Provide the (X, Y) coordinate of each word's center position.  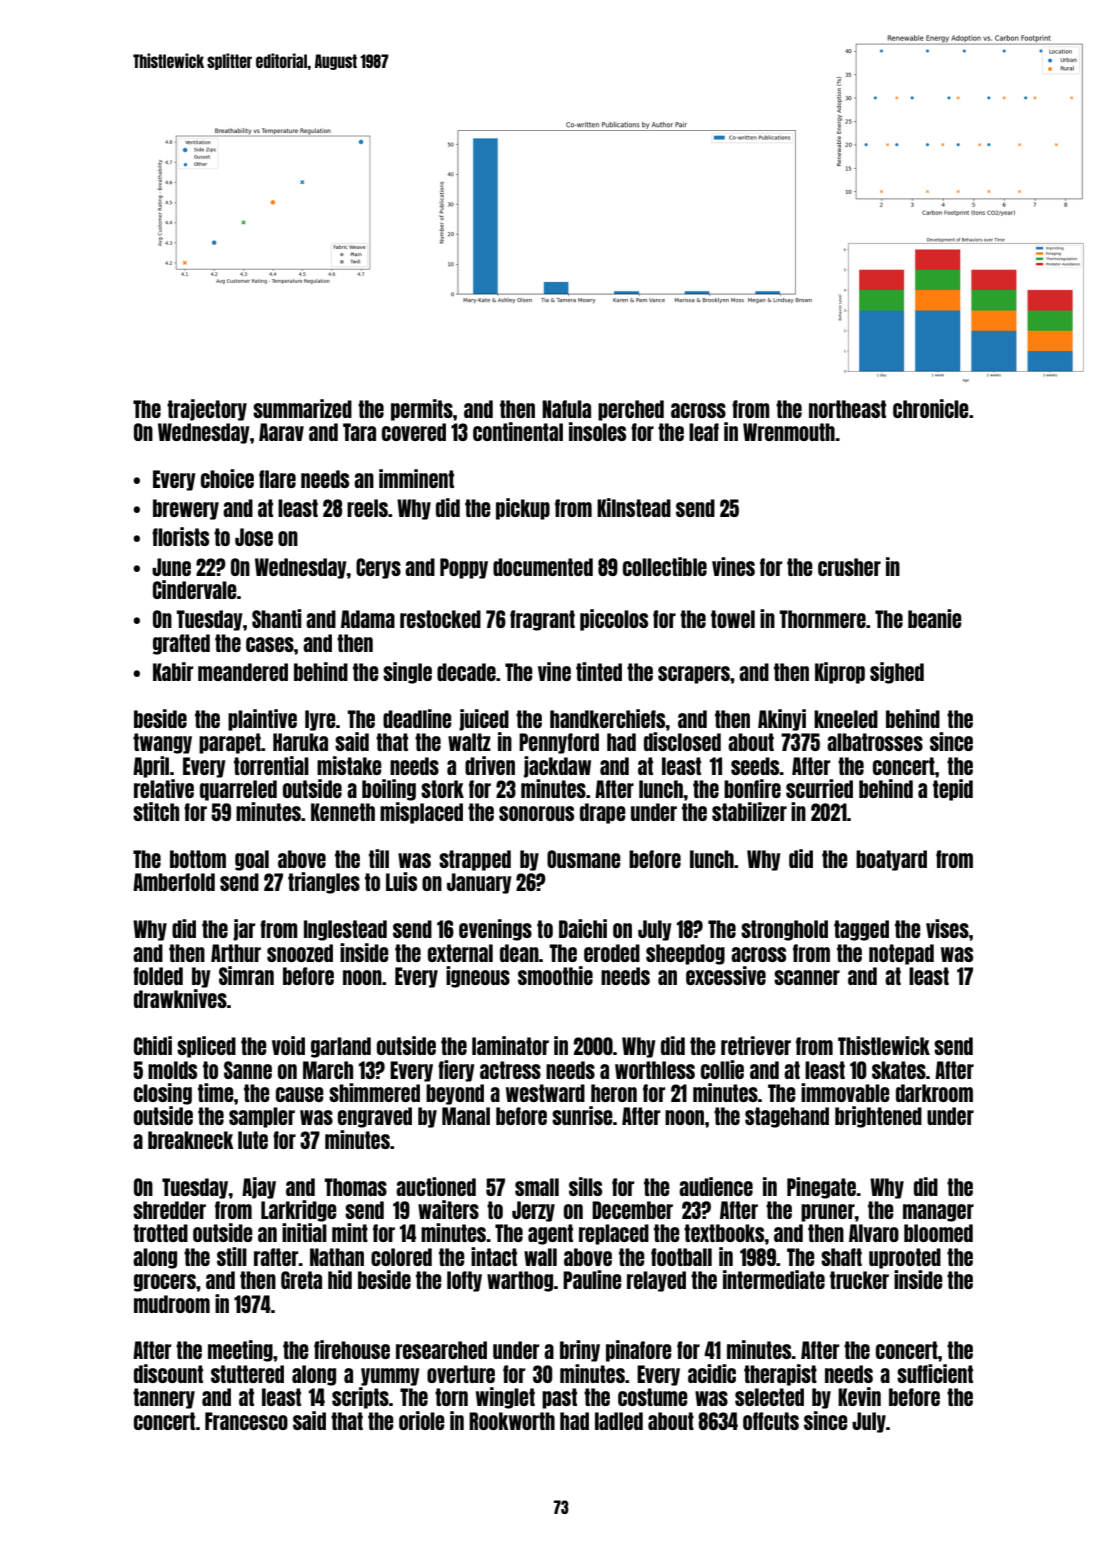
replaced (614, 1234)
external (460, 953)
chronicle (931, 408)
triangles (324, 883)
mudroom (172, 1304)
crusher (849, 567)
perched (631, 410)
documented (543, 567)
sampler (262, 1117)
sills (585, 1186)
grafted (181, 644)
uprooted (905, 1258)
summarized (302, 408)
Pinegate (821, 1188)
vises (947, 928)
